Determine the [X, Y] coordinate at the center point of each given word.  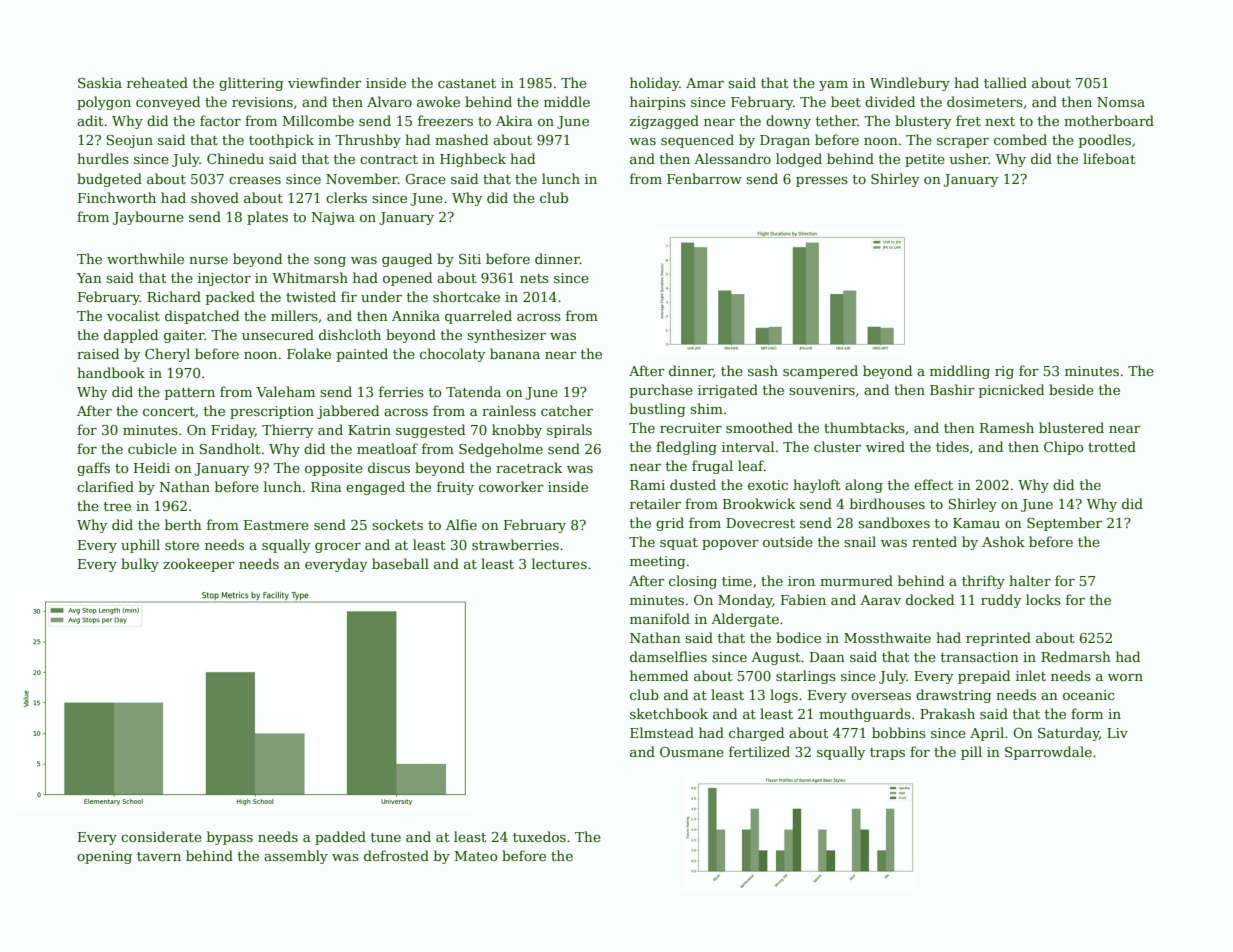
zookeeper [199, 565]
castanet [467, 83]
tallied [1005, 82]
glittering [251, 84]
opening [104, 857]
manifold [660, 618]
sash [763, 370]
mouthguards [865, 715]
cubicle [152, 448]
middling [960, 372]
